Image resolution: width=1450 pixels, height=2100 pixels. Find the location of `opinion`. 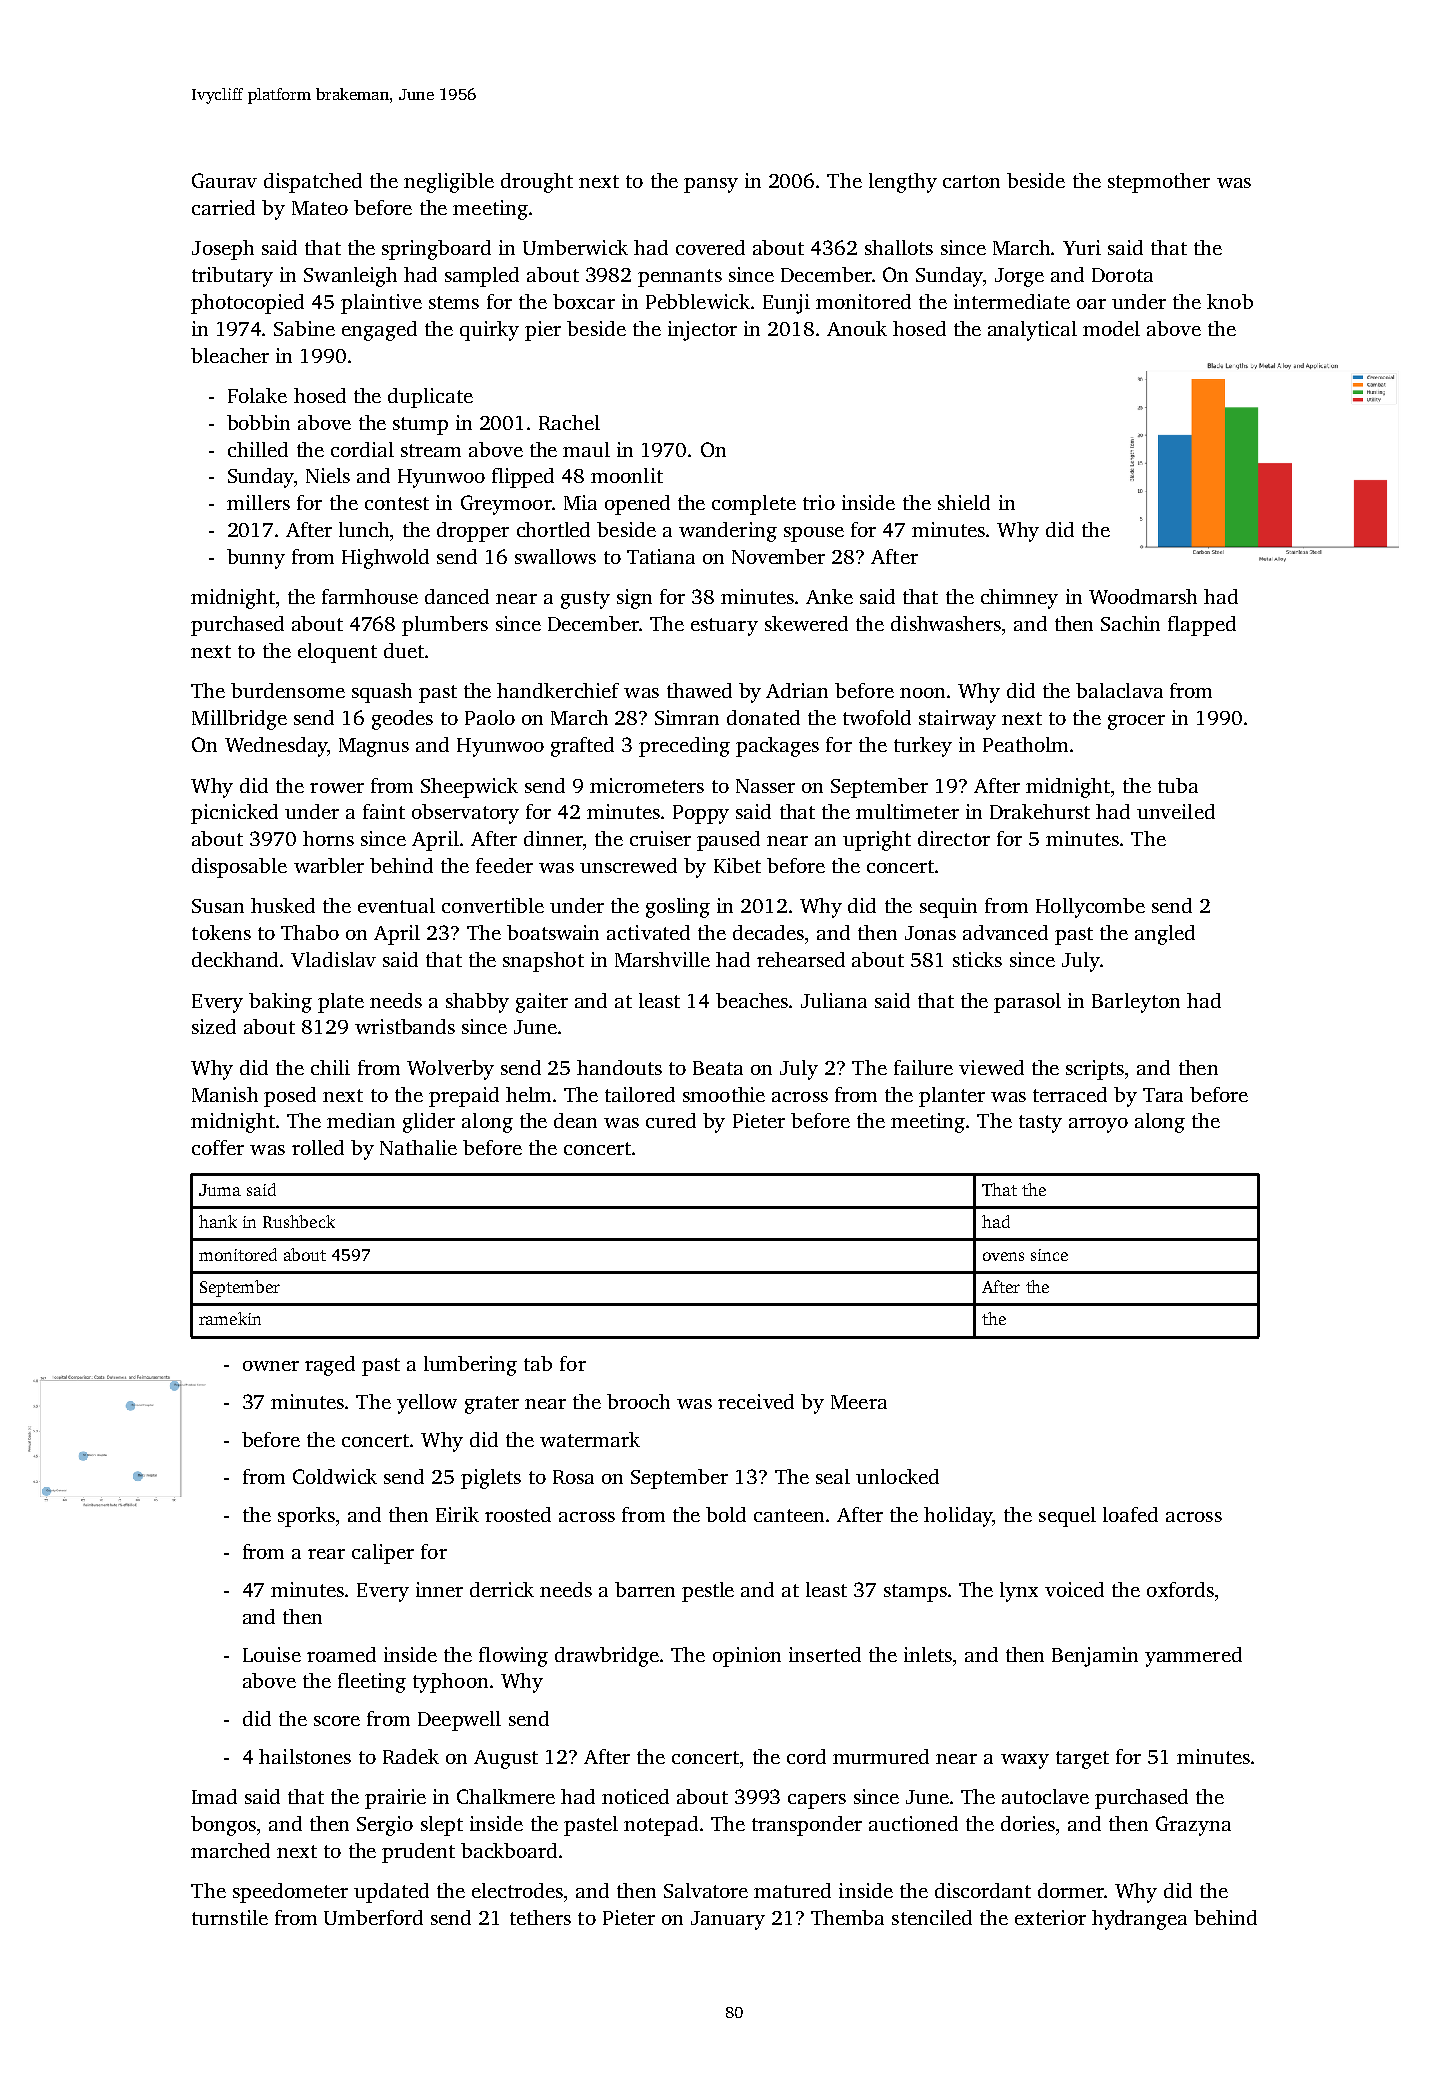

opinion is located at coordinates (747, 1657).
